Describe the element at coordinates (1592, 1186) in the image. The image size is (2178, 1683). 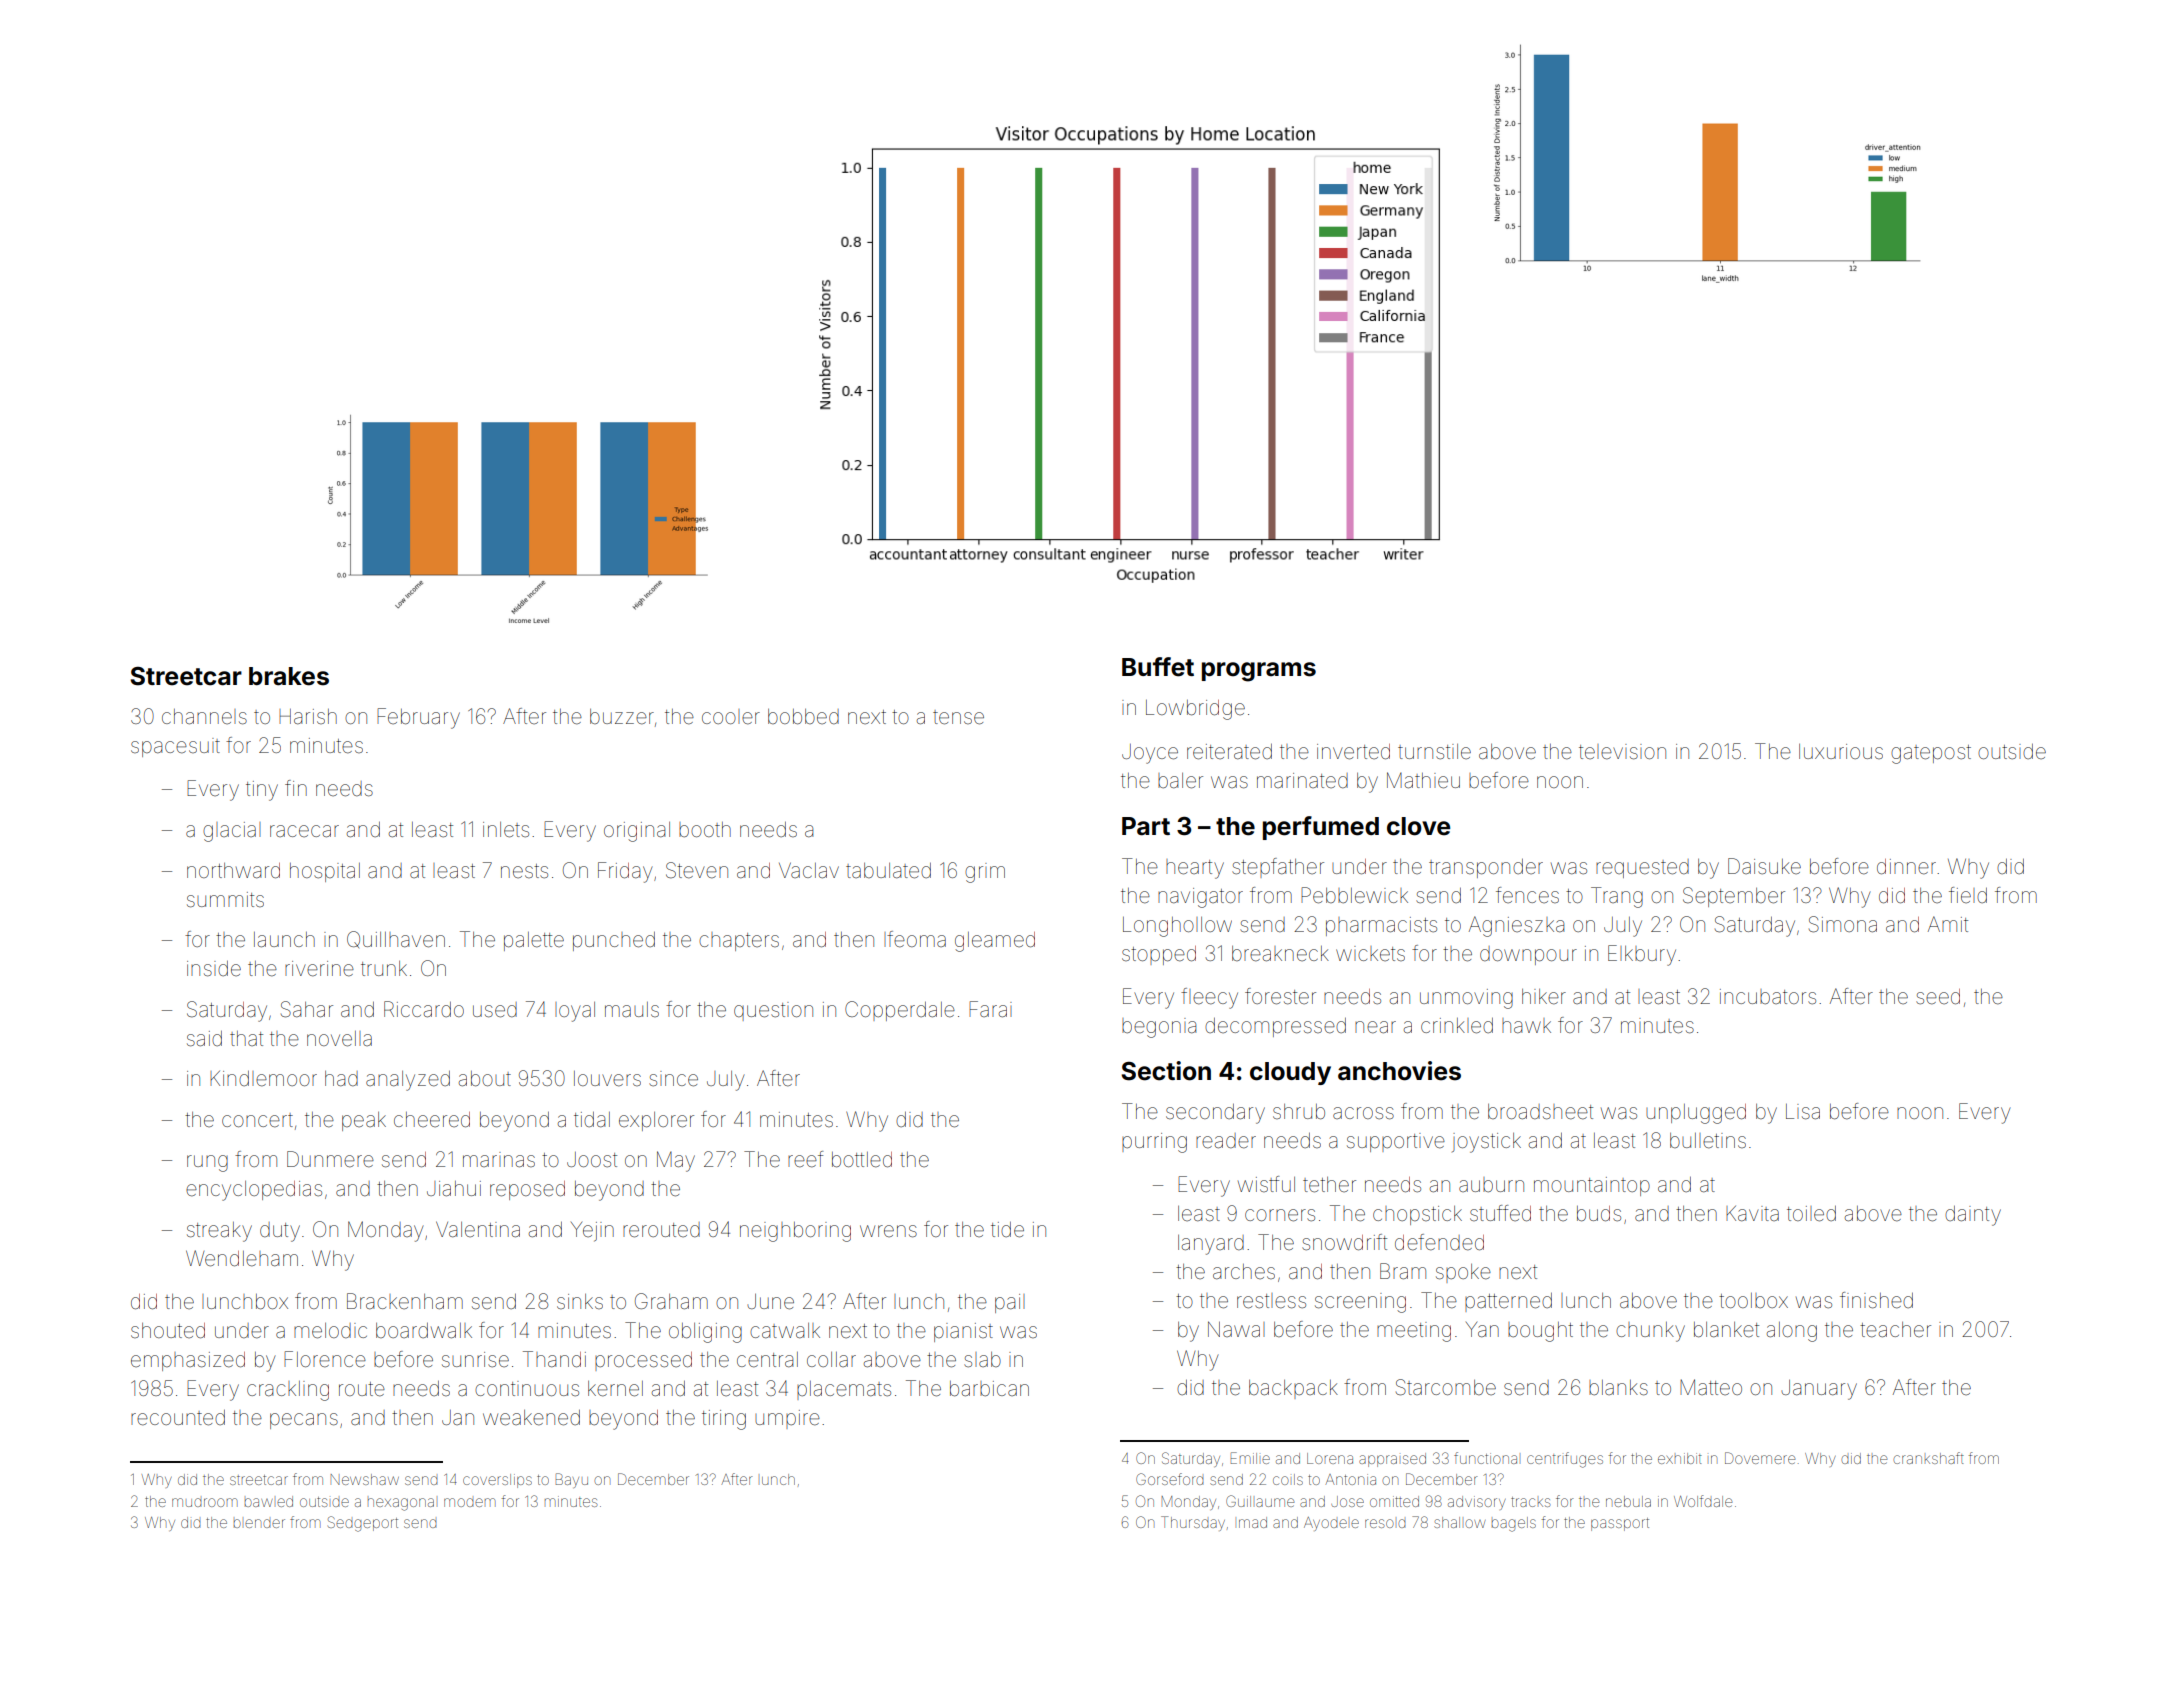
I see `mountaintop` at that location.
